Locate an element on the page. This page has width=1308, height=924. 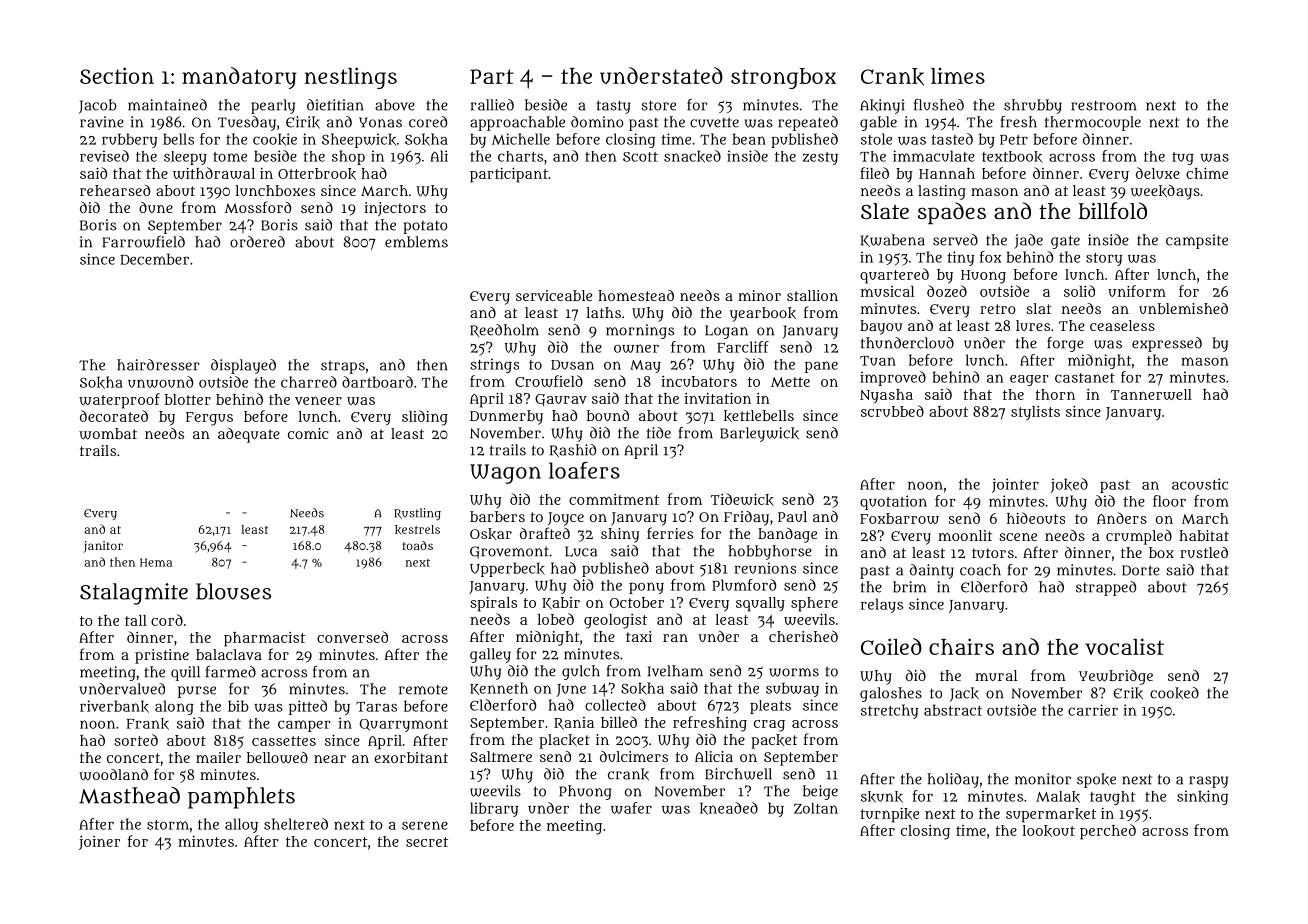
janitor is located at coordinates (103, 547).
